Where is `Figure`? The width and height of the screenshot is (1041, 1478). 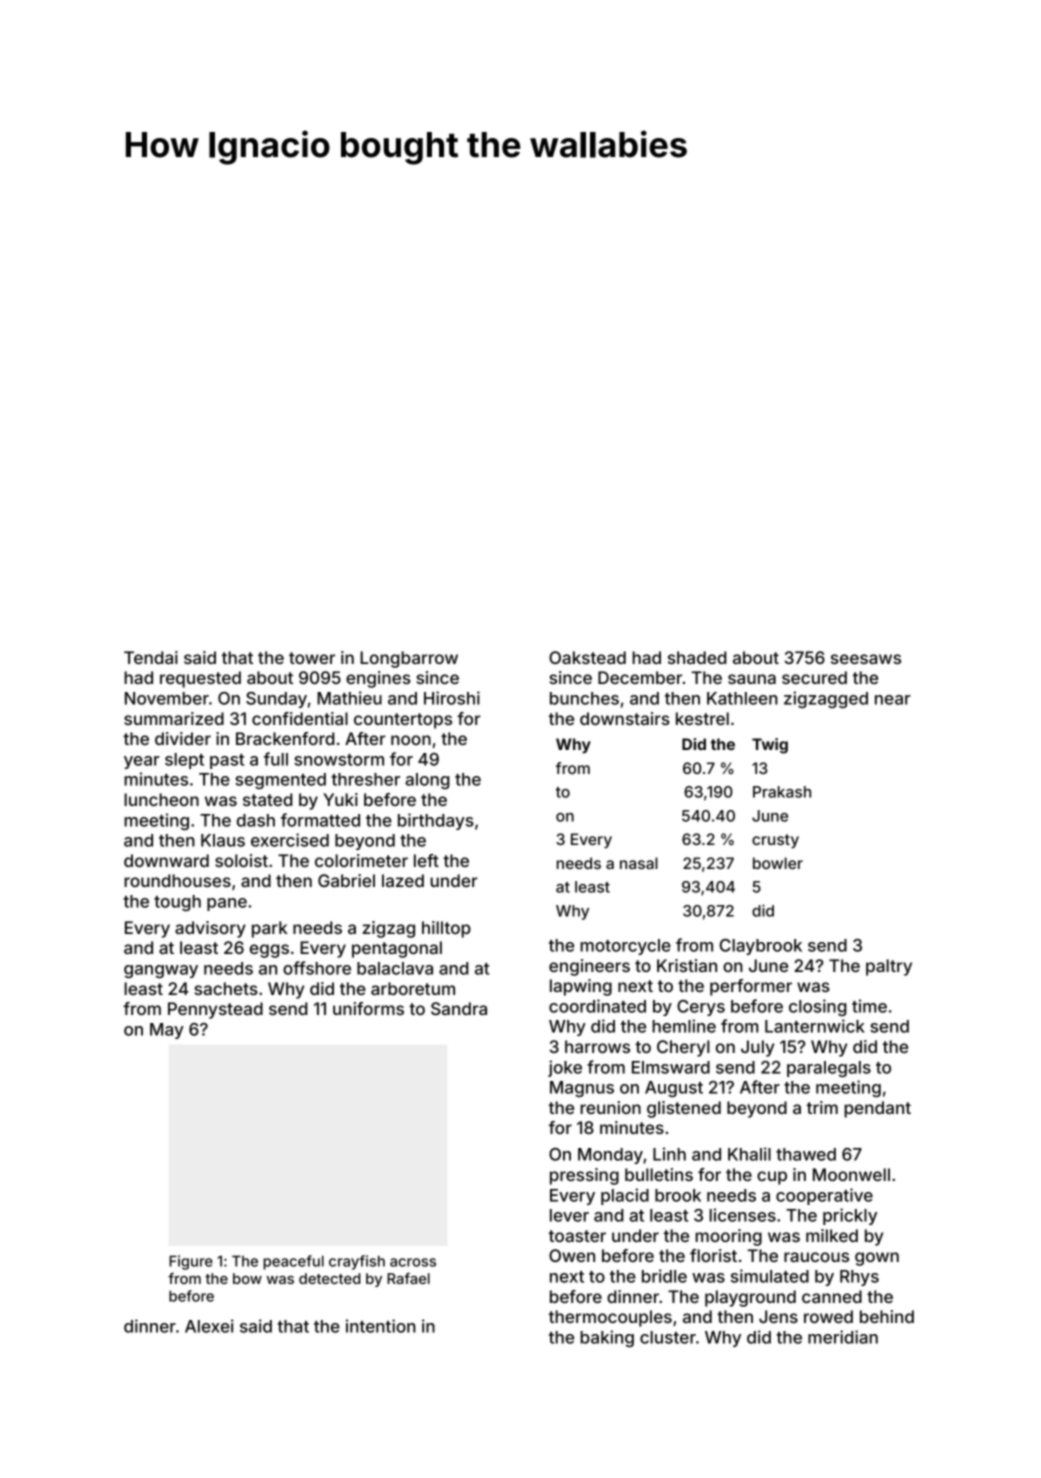
Figure is located at coordinates (191, 1262).
